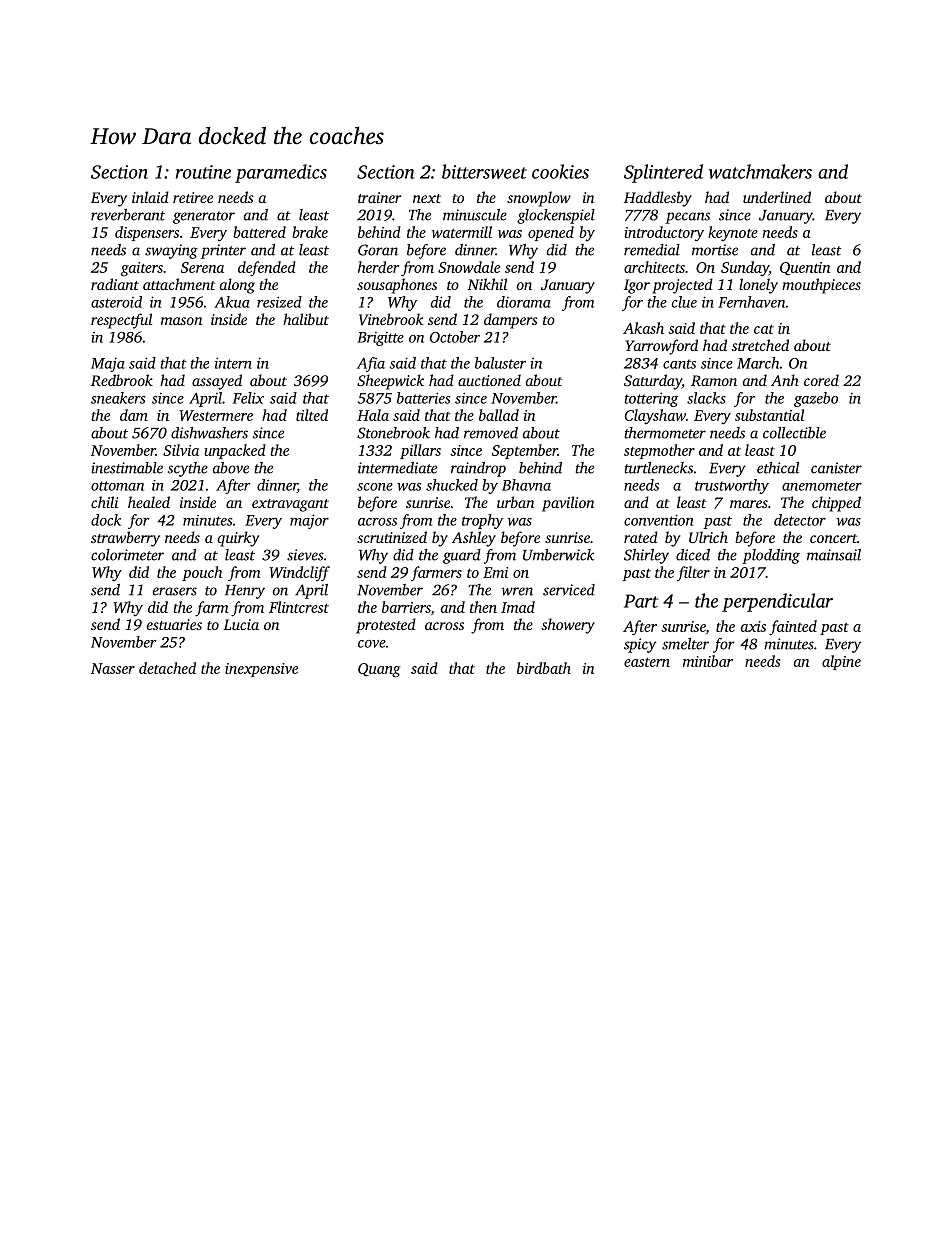 This page has width=952, height=1233. What do you see at coordinates (760, 345) in the page?
I see `stretched` at bounding box center [760, 345].
